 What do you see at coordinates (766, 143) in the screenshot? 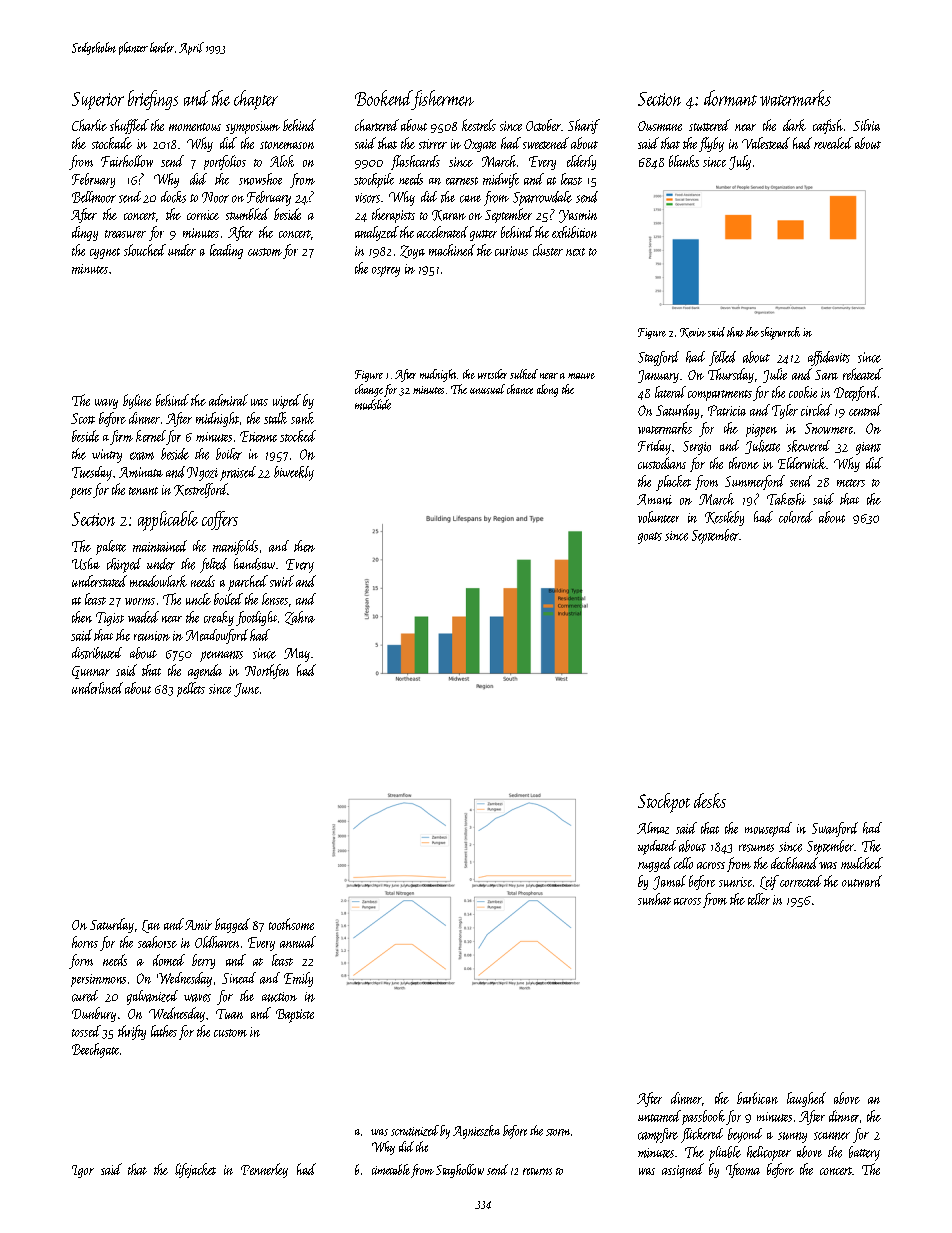
I see `Valestead` at bounding box center [766, 143].
